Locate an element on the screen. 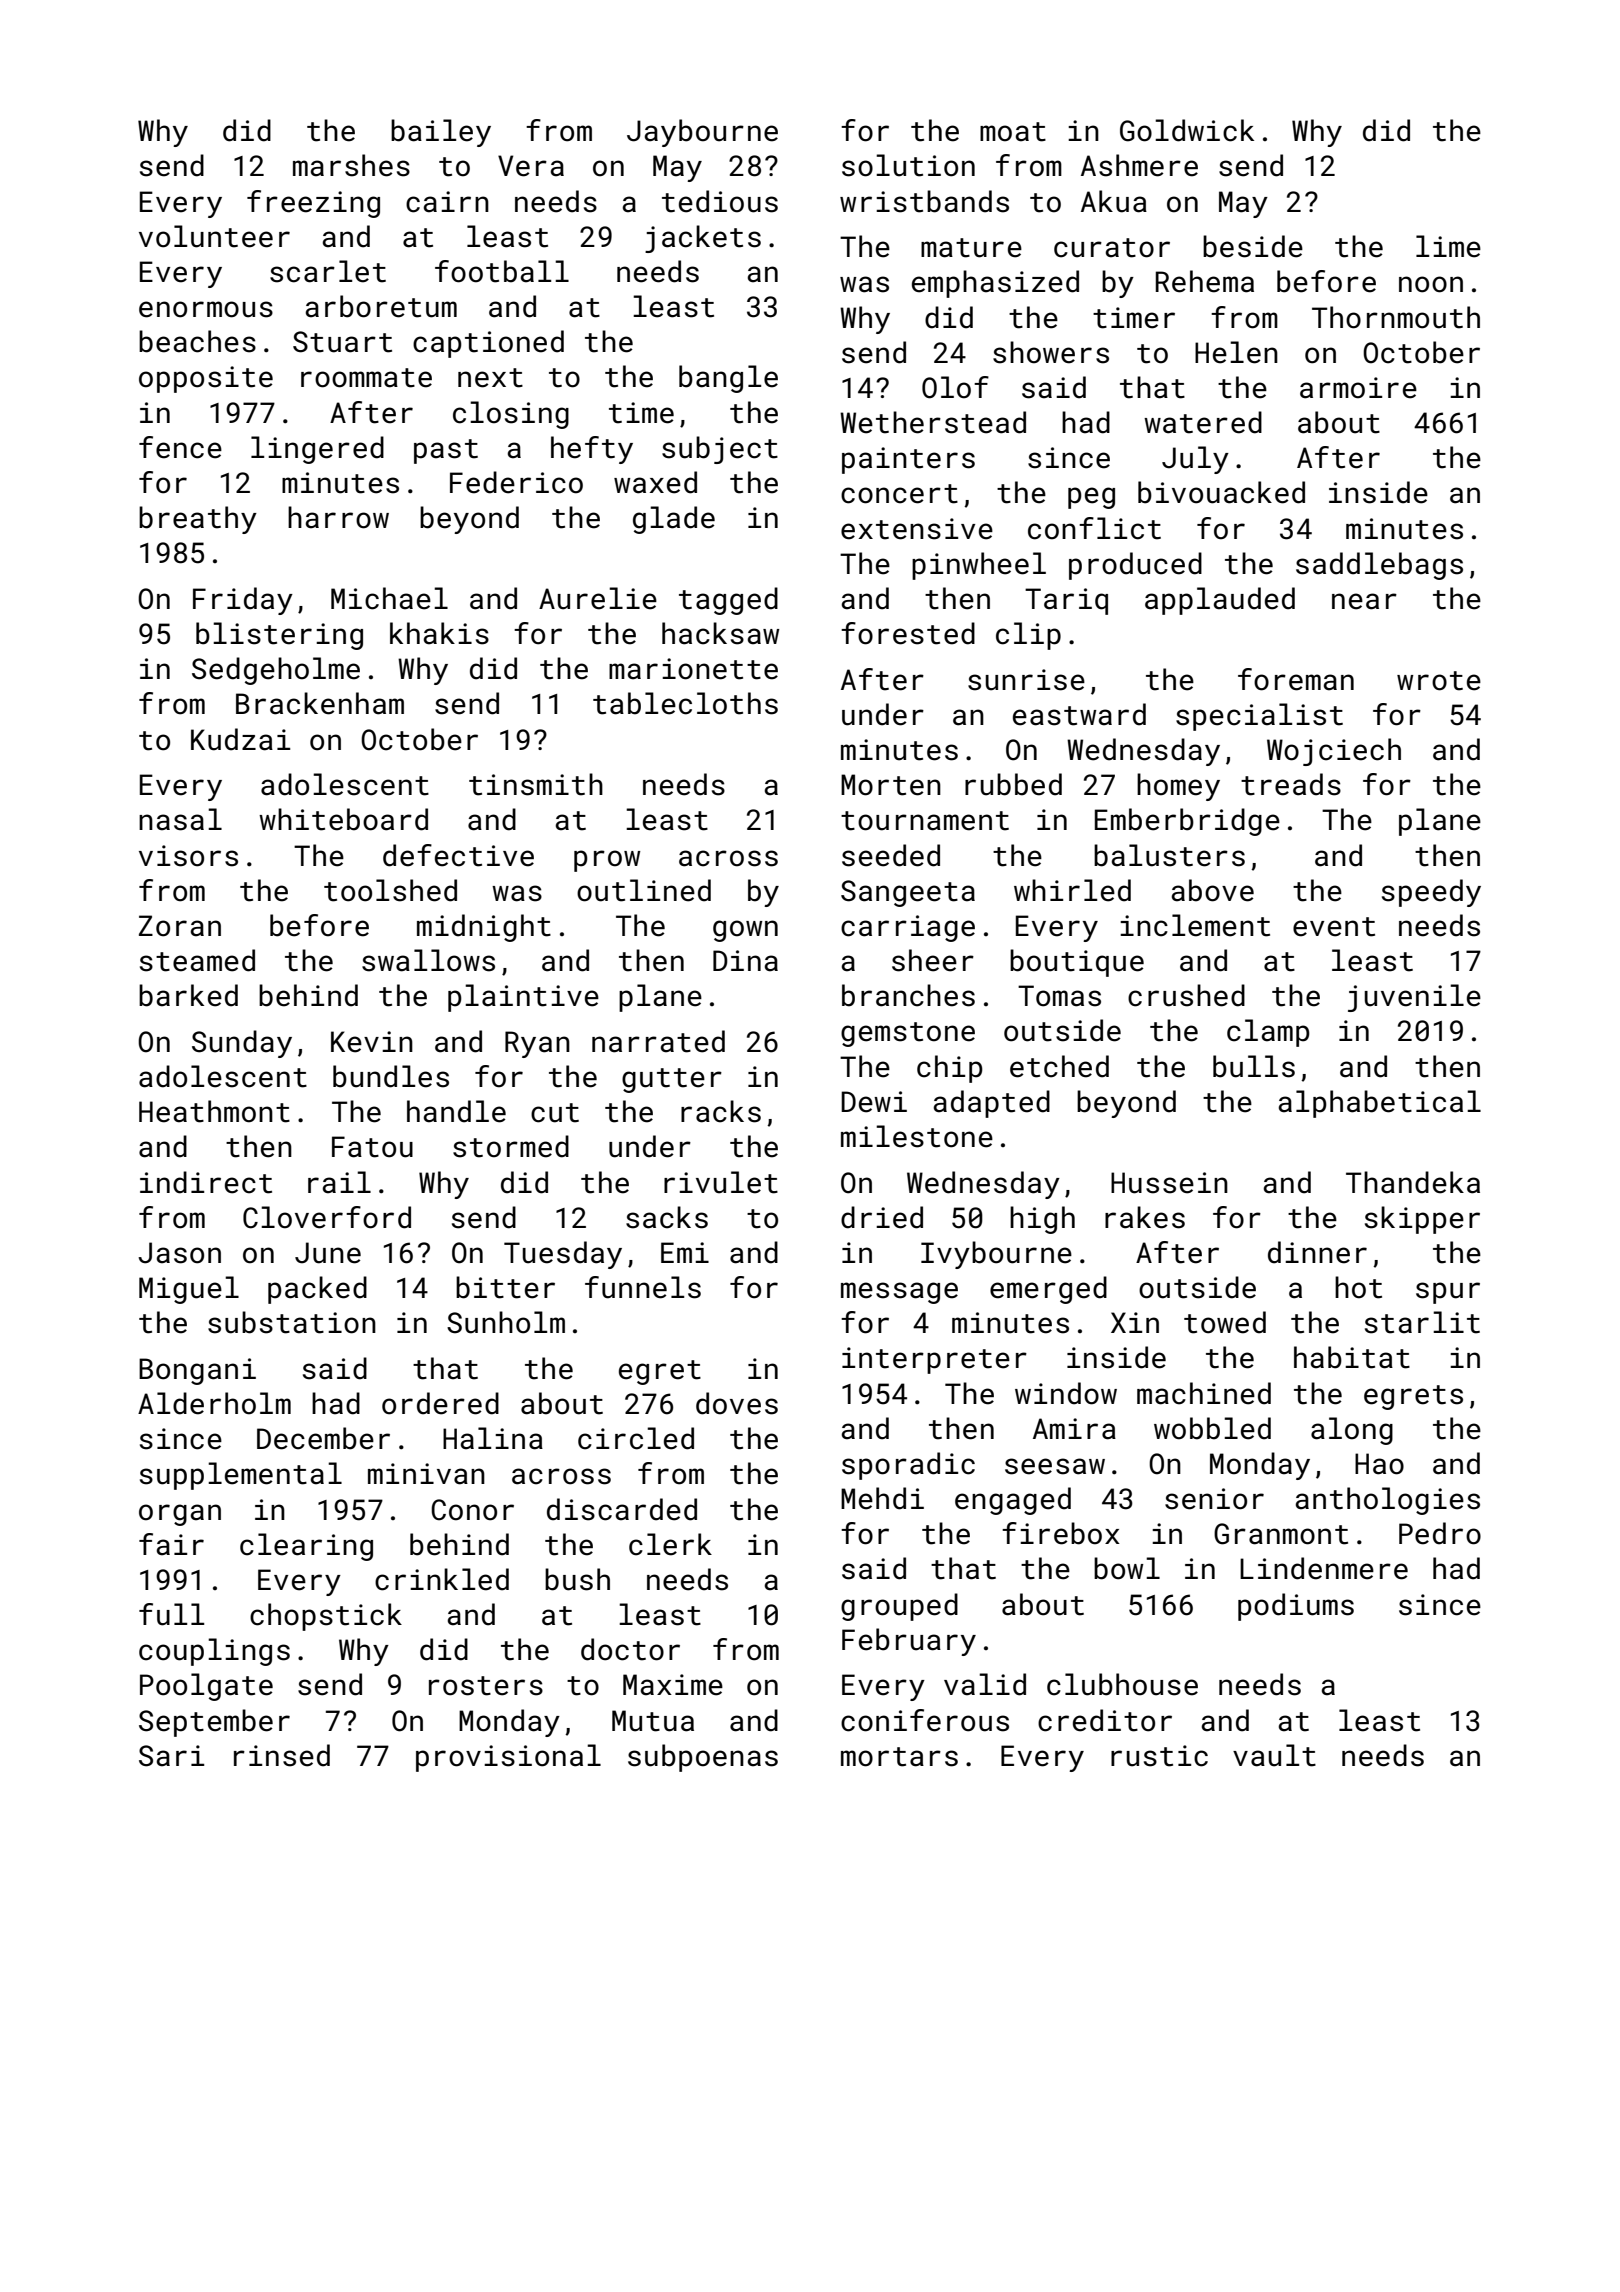 This screenshot has width=1620, height=2292. chopstick is located at coordinates (326, 1617).
